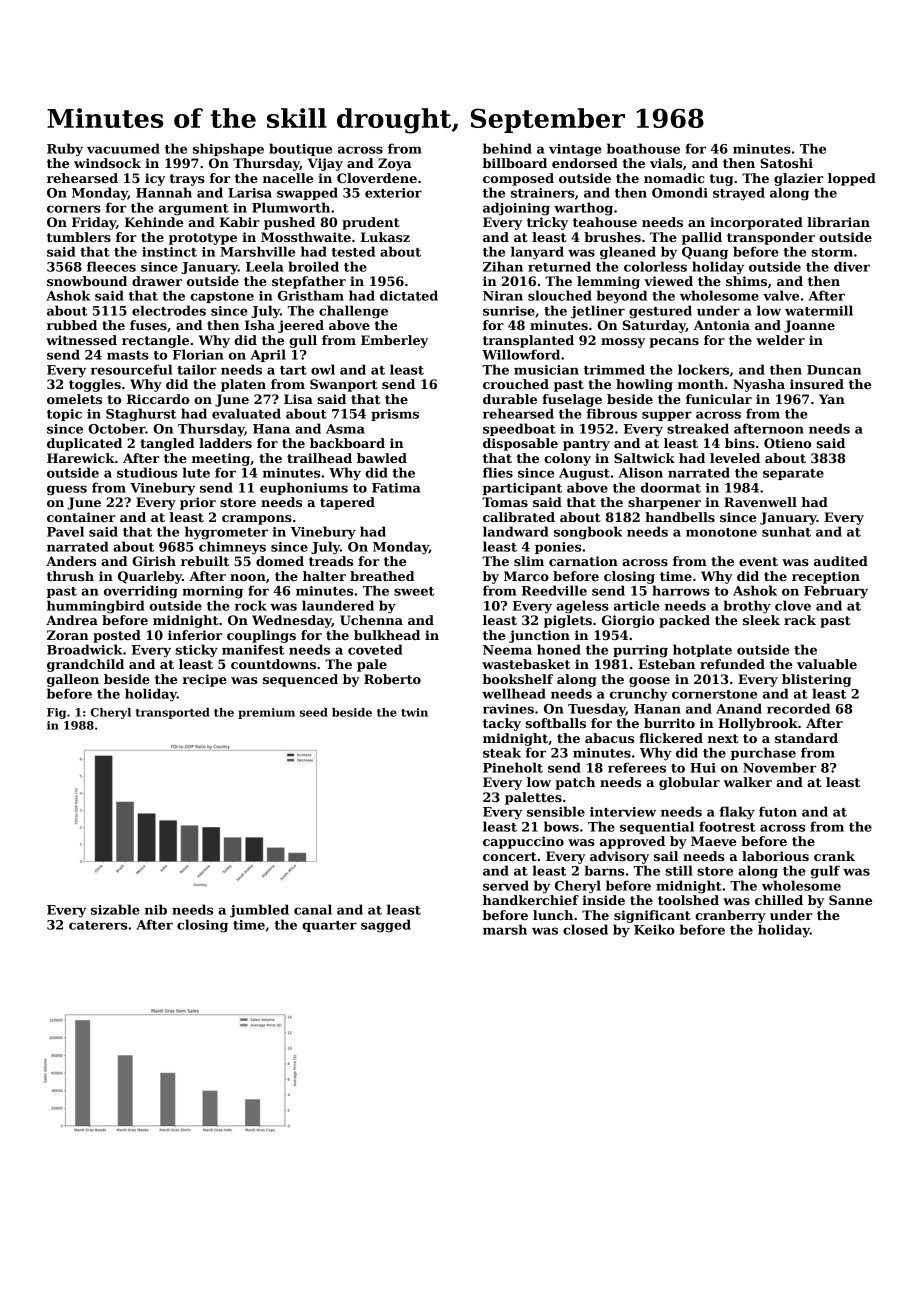 This page has height=1308, width=924. I want to click on prior, so click(198, 503).
